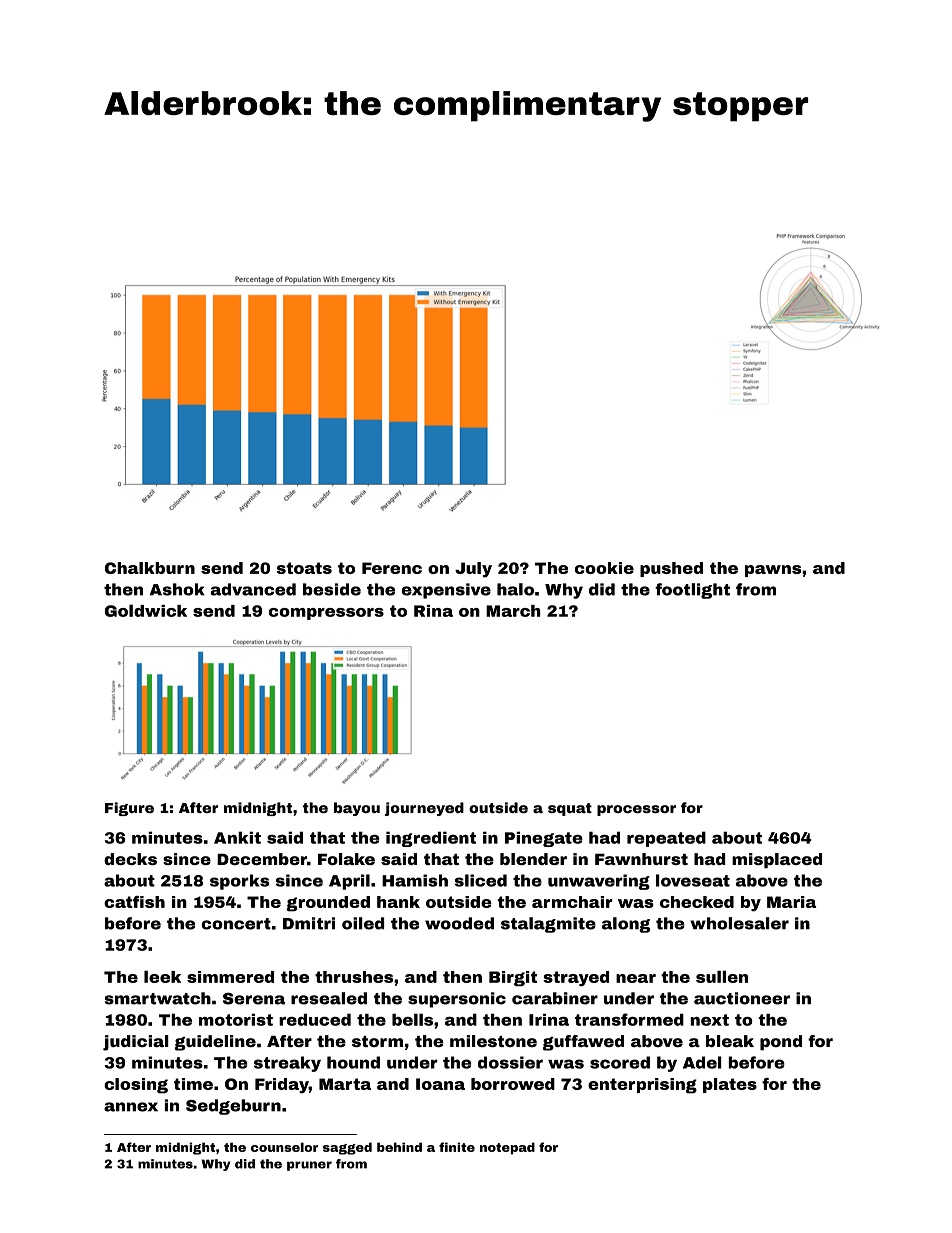 The height and width of the screenshot is (1233, 952). Describe the element at coordinates (131, 1107) in the screenshot. I see `annex` at that location.
